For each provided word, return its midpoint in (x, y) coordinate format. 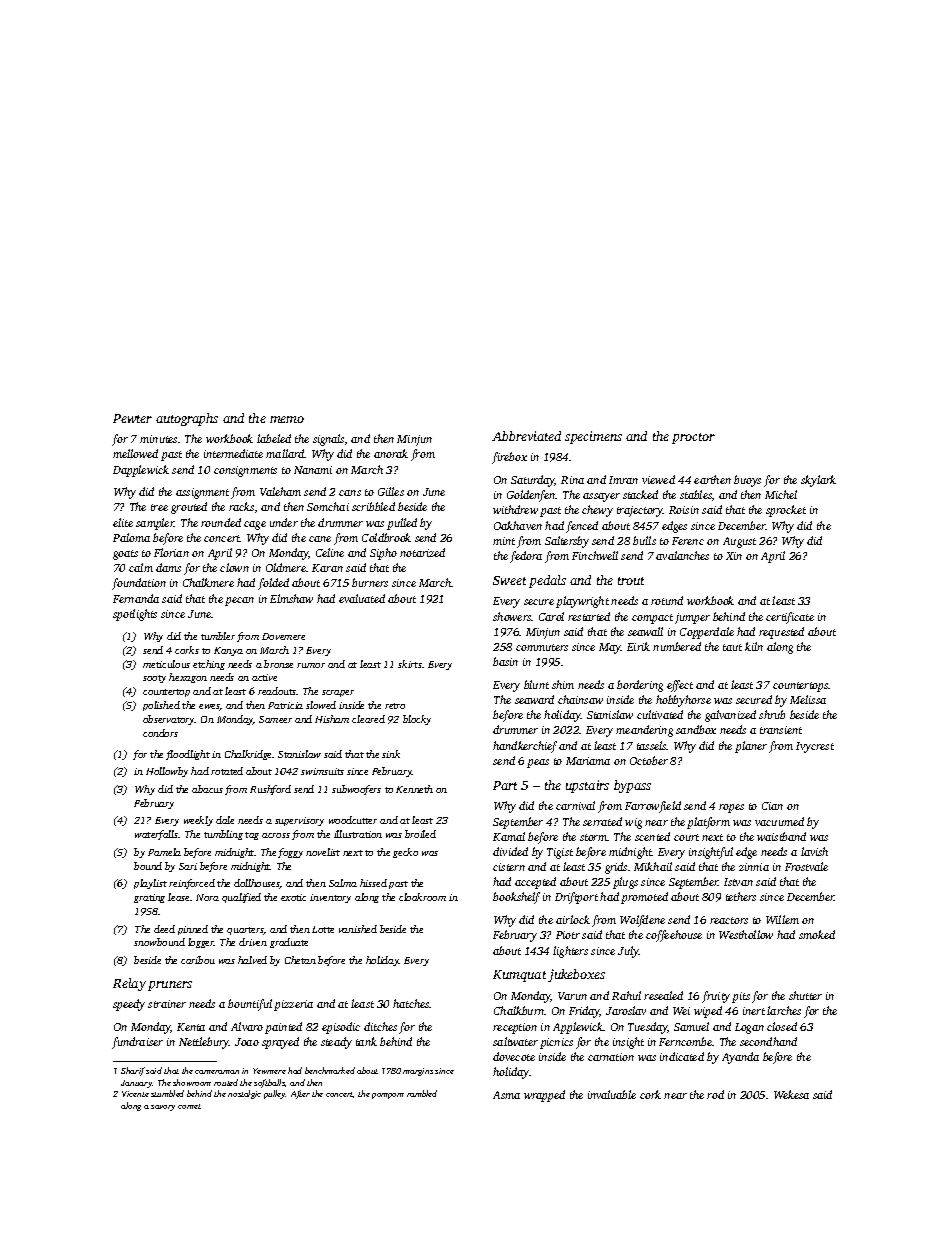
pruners (170, 986)
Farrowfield (653, 807)
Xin (734, 556)
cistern (509, 867)
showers (512, 616)
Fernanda (136, 598)
